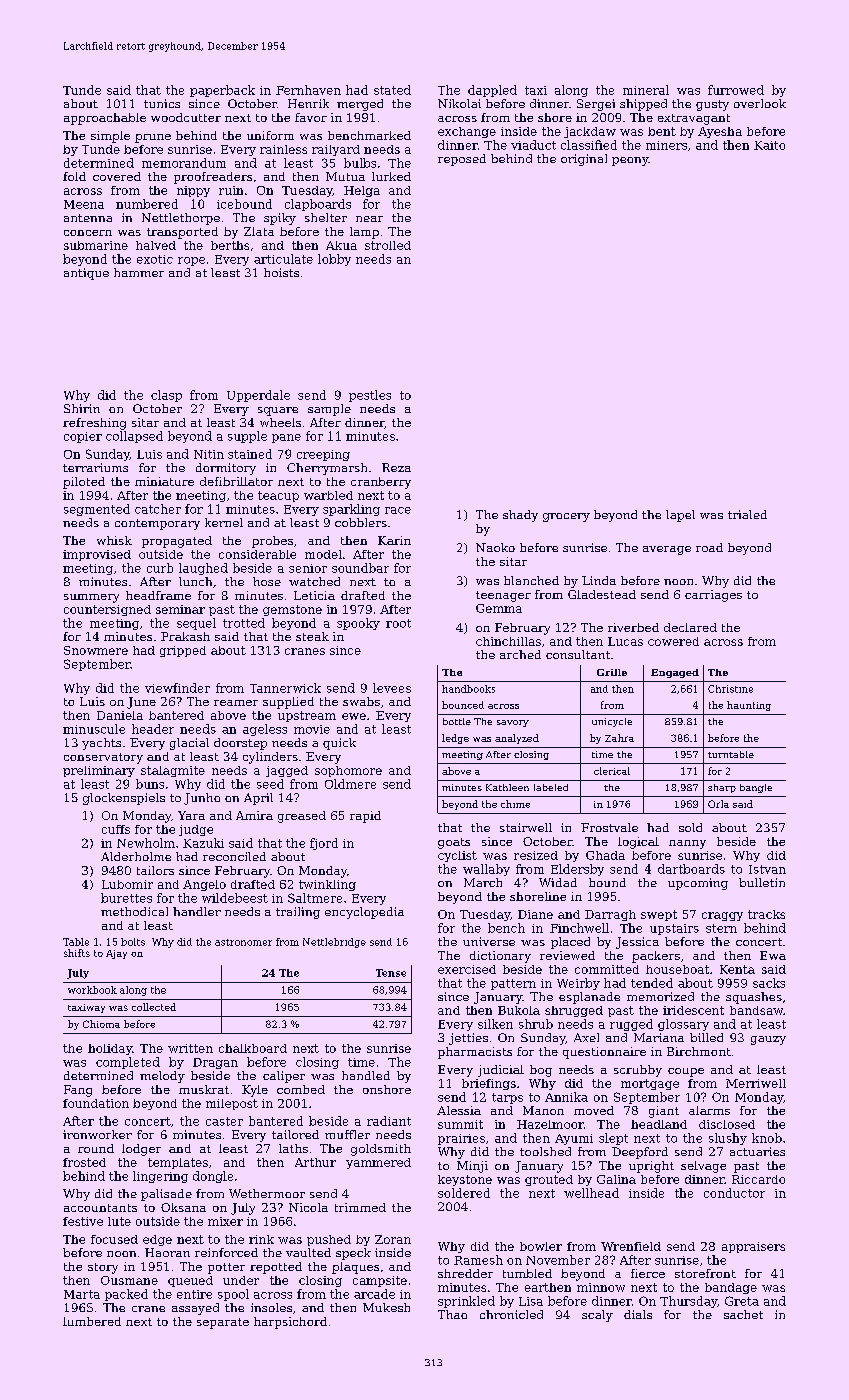  Describe the element at coordinates (244, 623) in the page. I see `trotted` at that location.
